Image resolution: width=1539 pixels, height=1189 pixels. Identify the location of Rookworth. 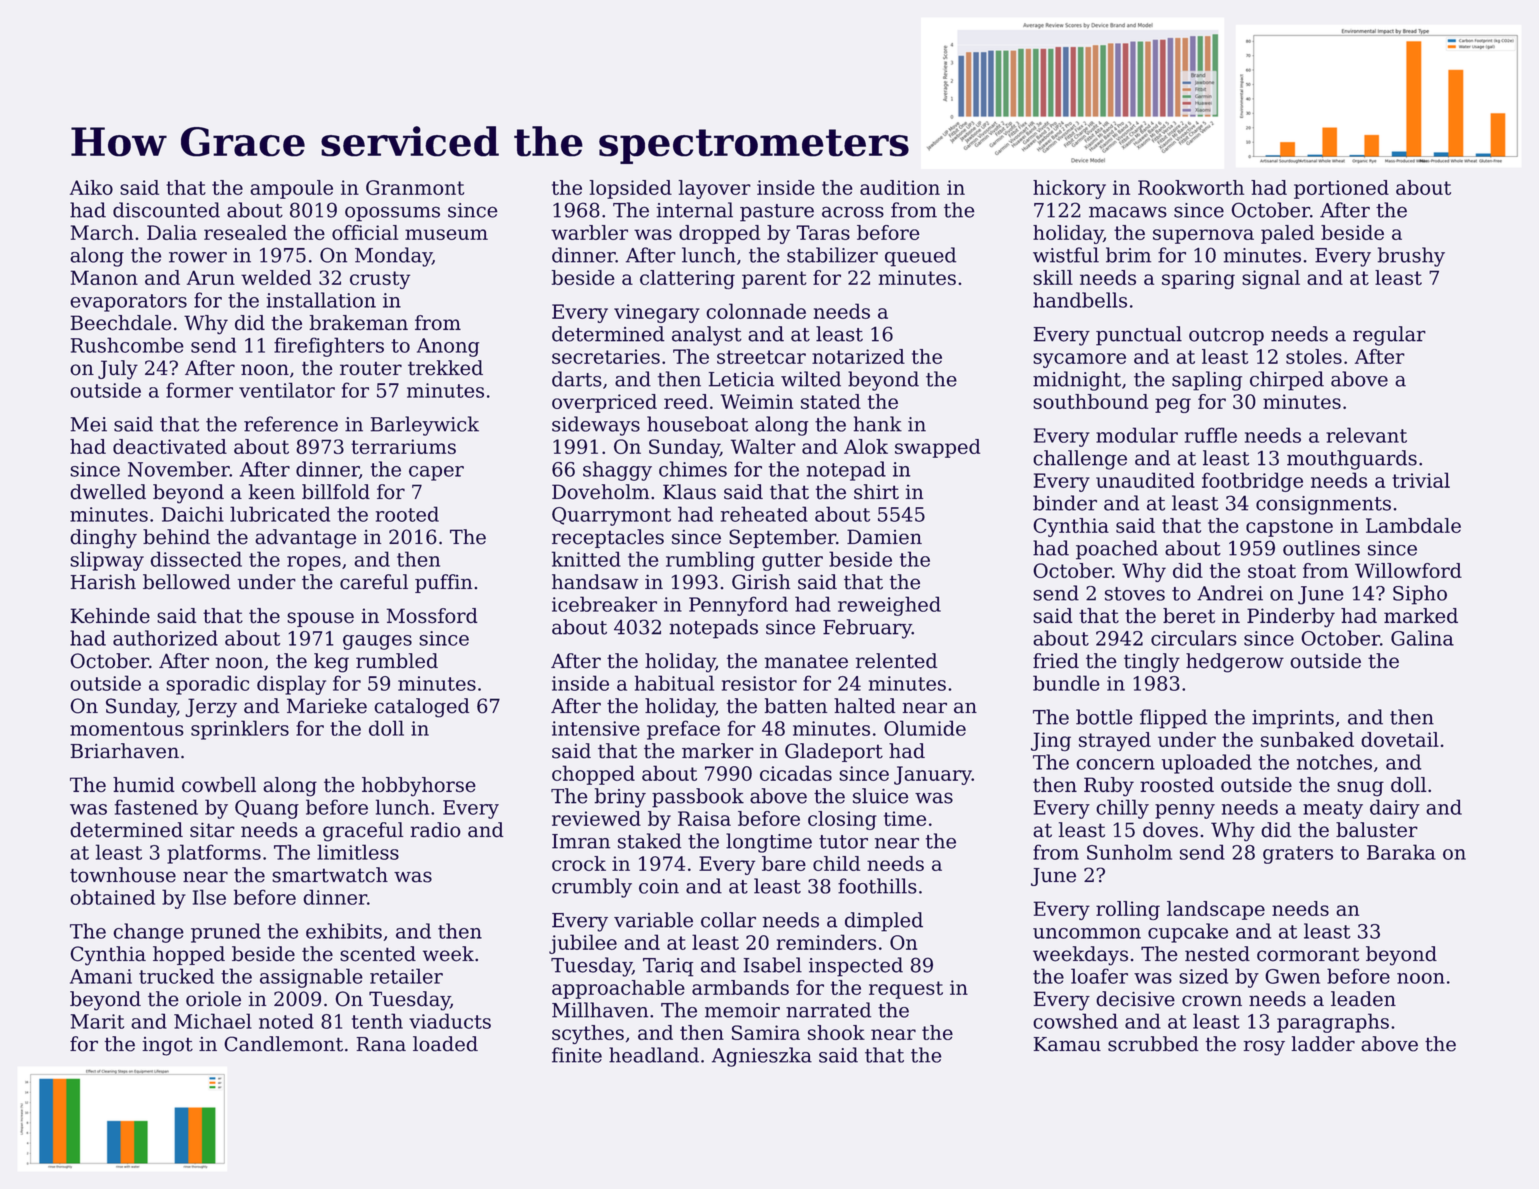
(1191, 187).
